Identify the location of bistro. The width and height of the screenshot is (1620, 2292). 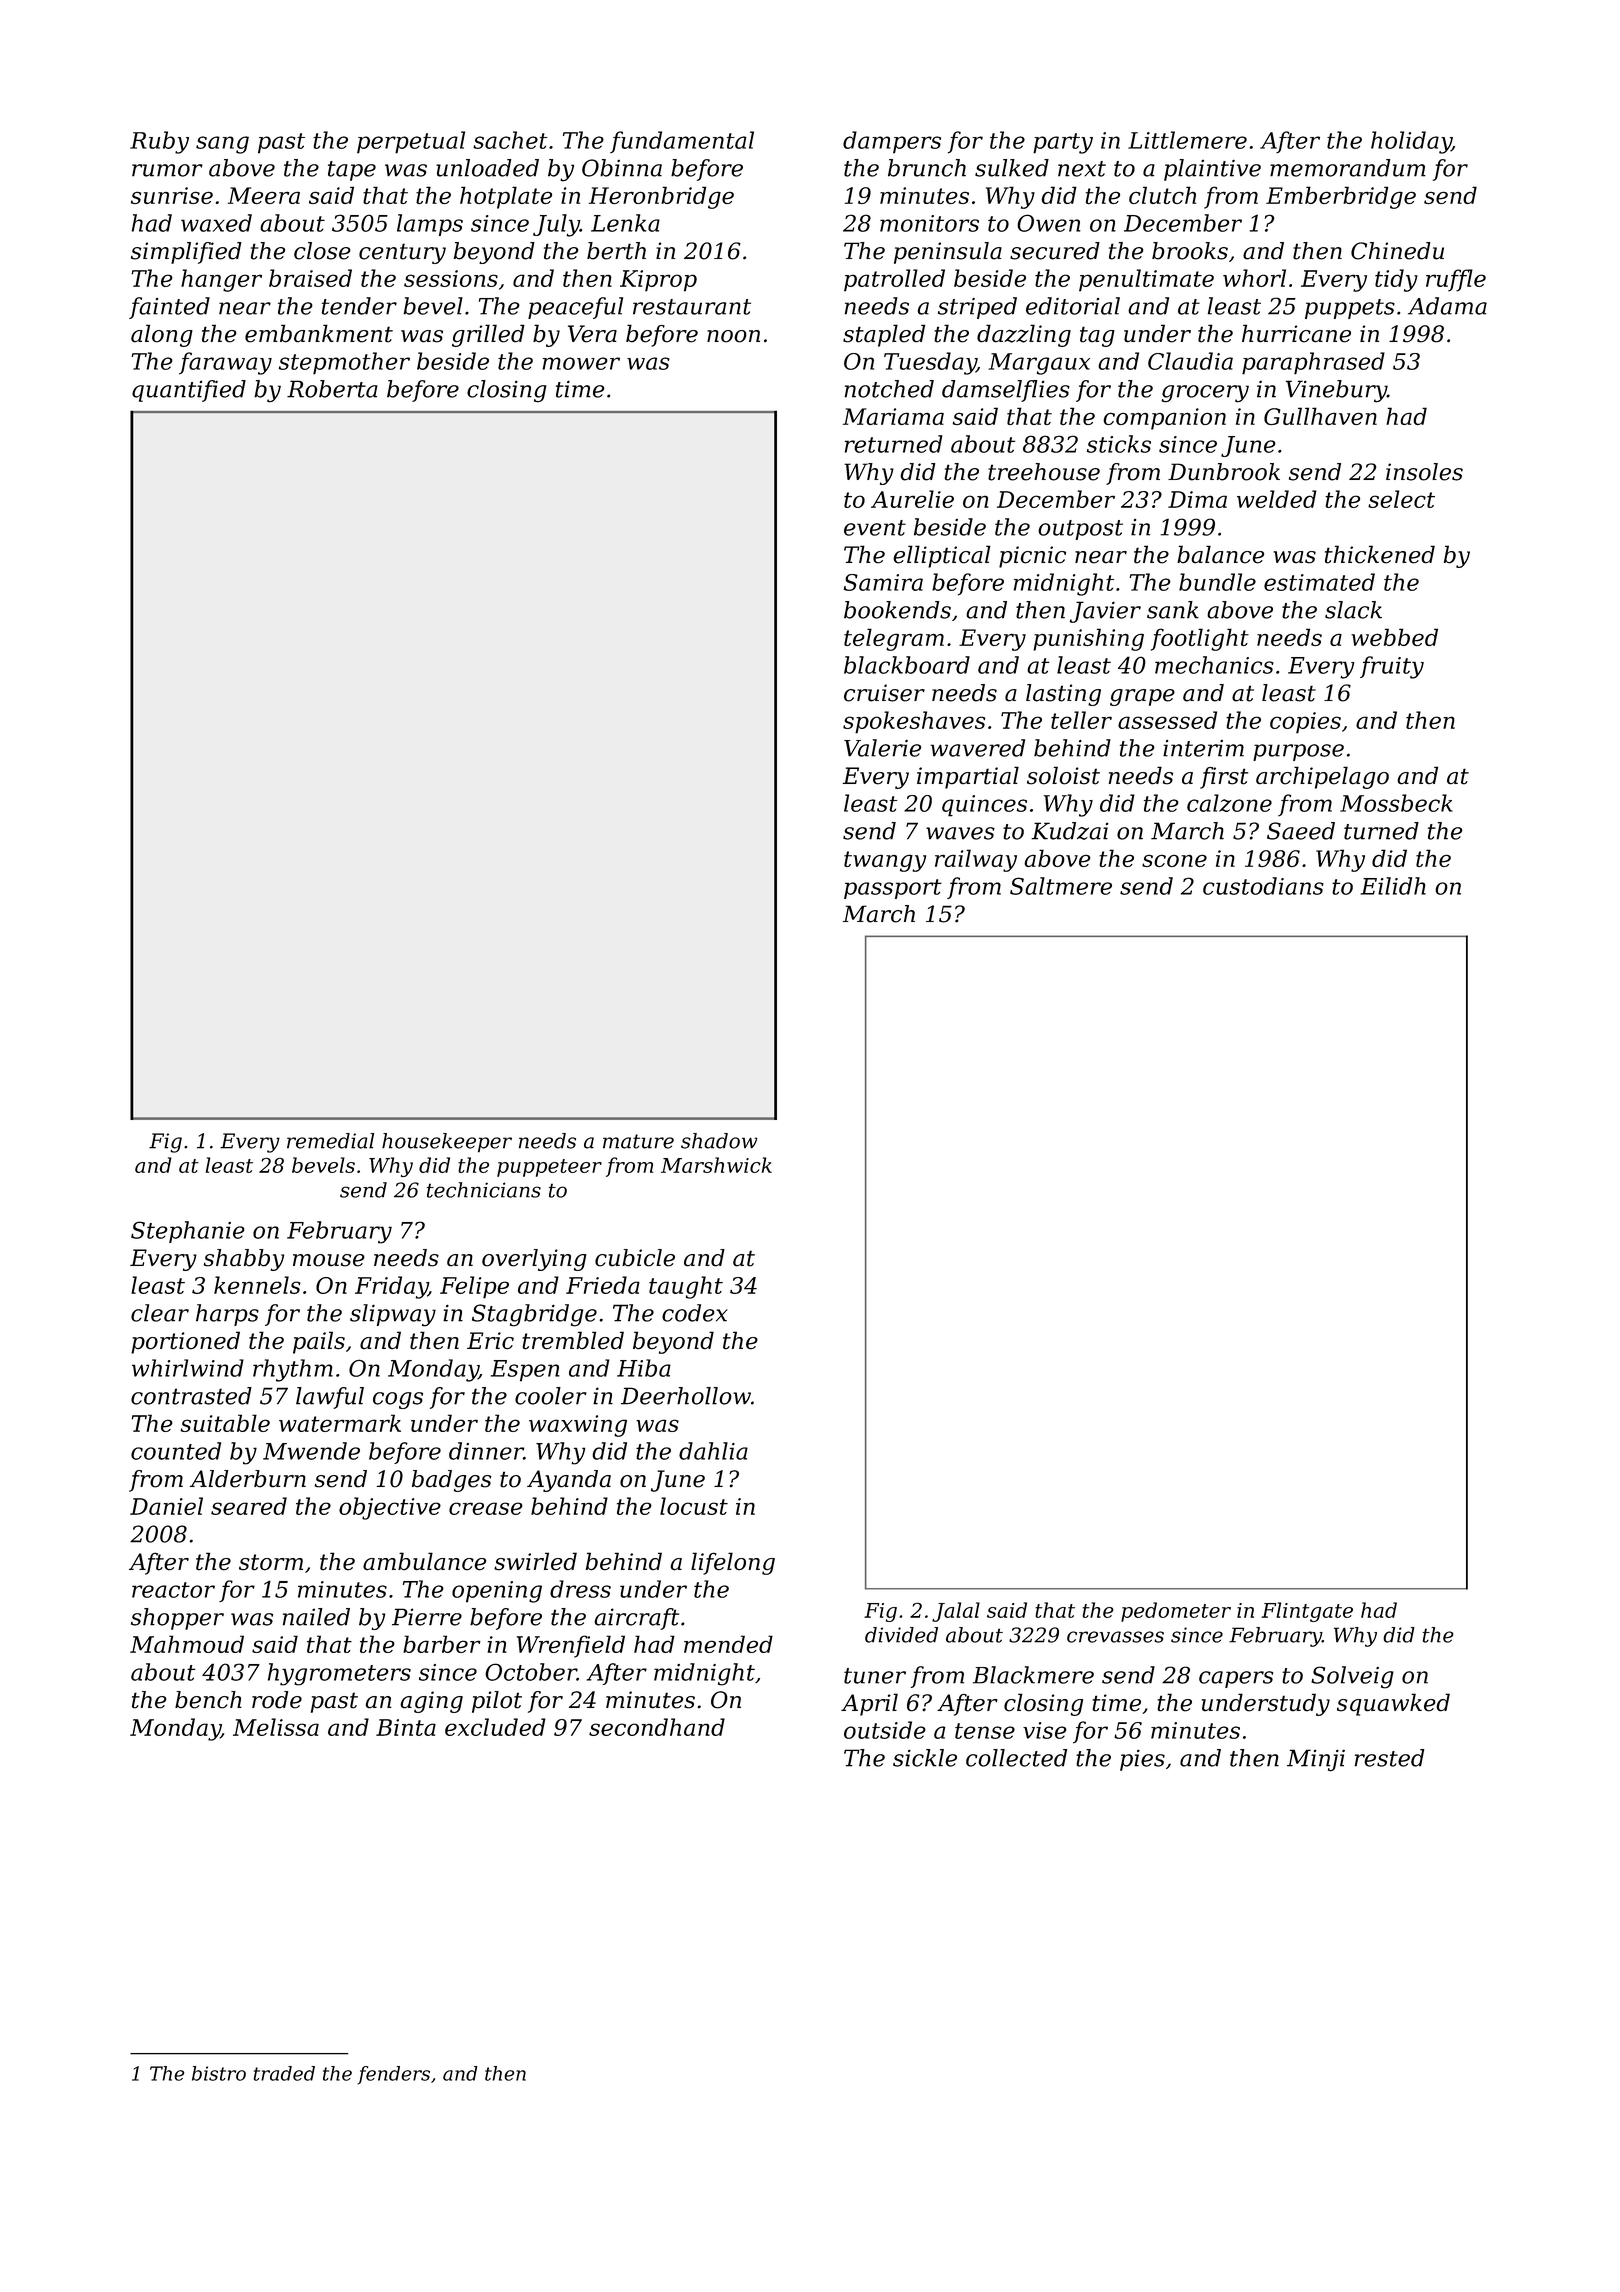
(219, 2073).
